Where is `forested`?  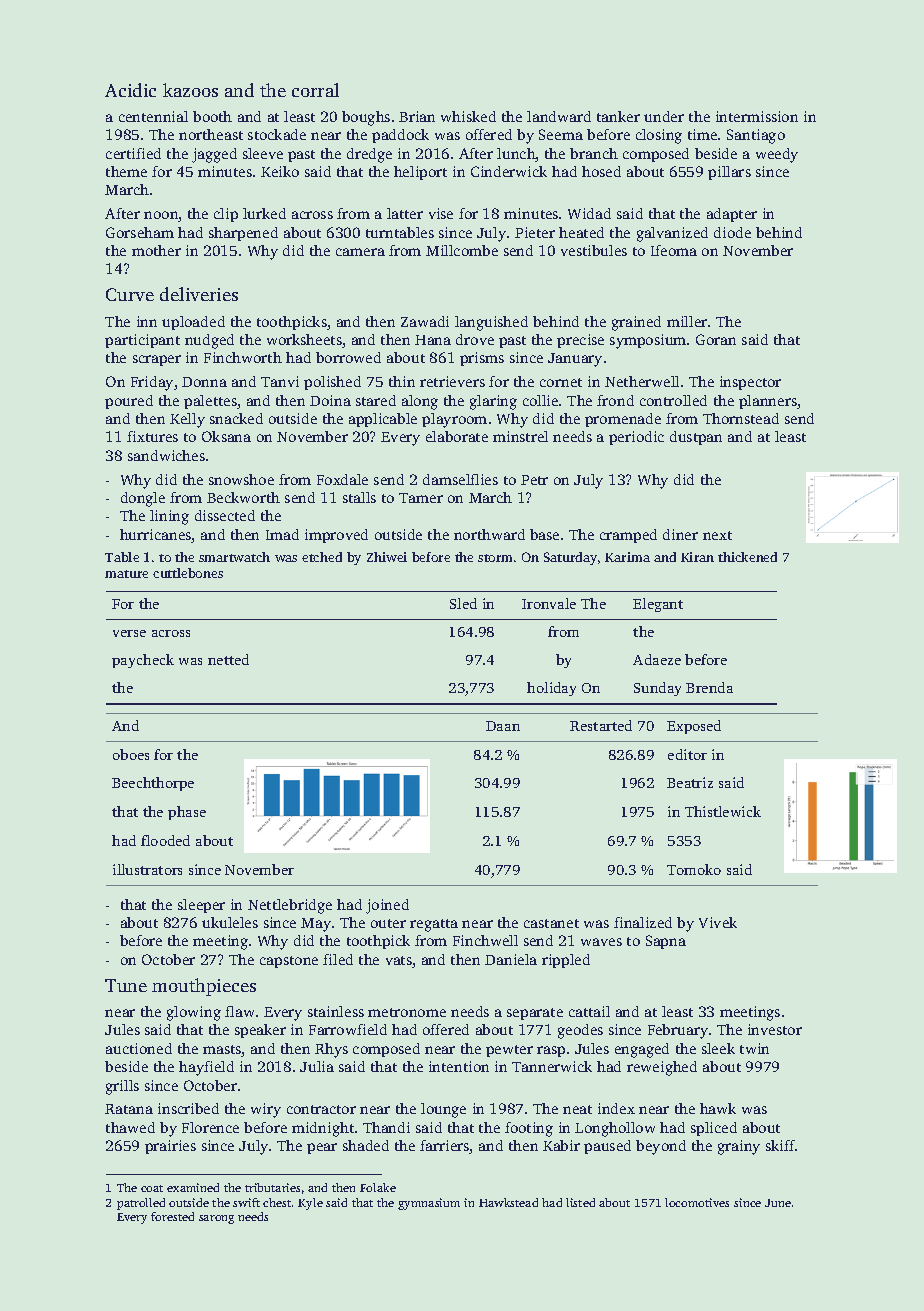
forested is located at coordinates (172, 1216).
